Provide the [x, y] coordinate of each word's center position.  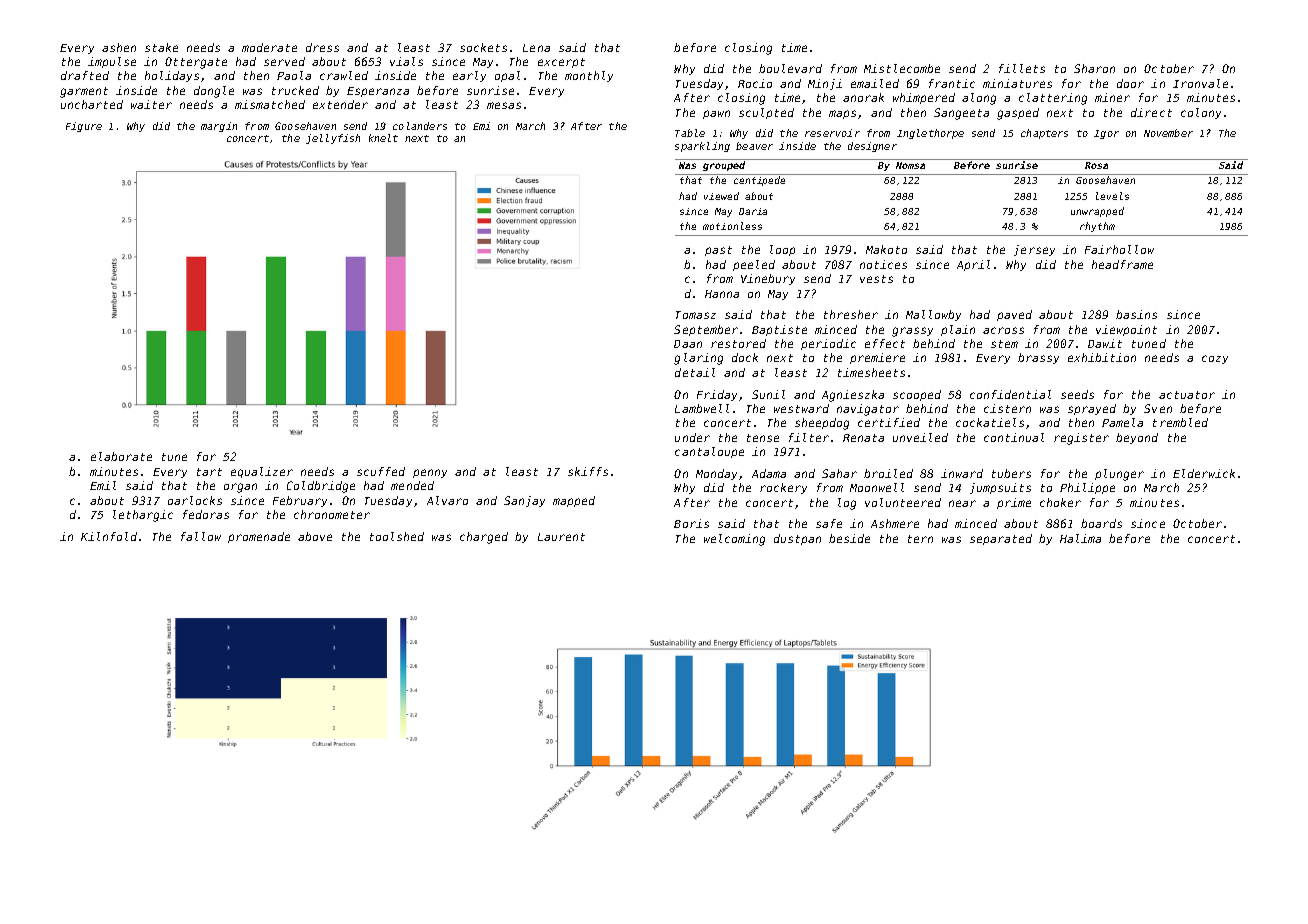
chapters [1044, 134]
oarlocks [195, 500]
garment [84, 92]
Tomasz [696, 315]
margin [219, 127]
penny [430, 473]
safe [829, 523]
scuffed [381, 471]
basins [1136, 314]
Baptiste [779, 330]
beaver [754, 146]
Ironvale [1200, 83]
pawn [716, 114]
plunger [1119, 475]
